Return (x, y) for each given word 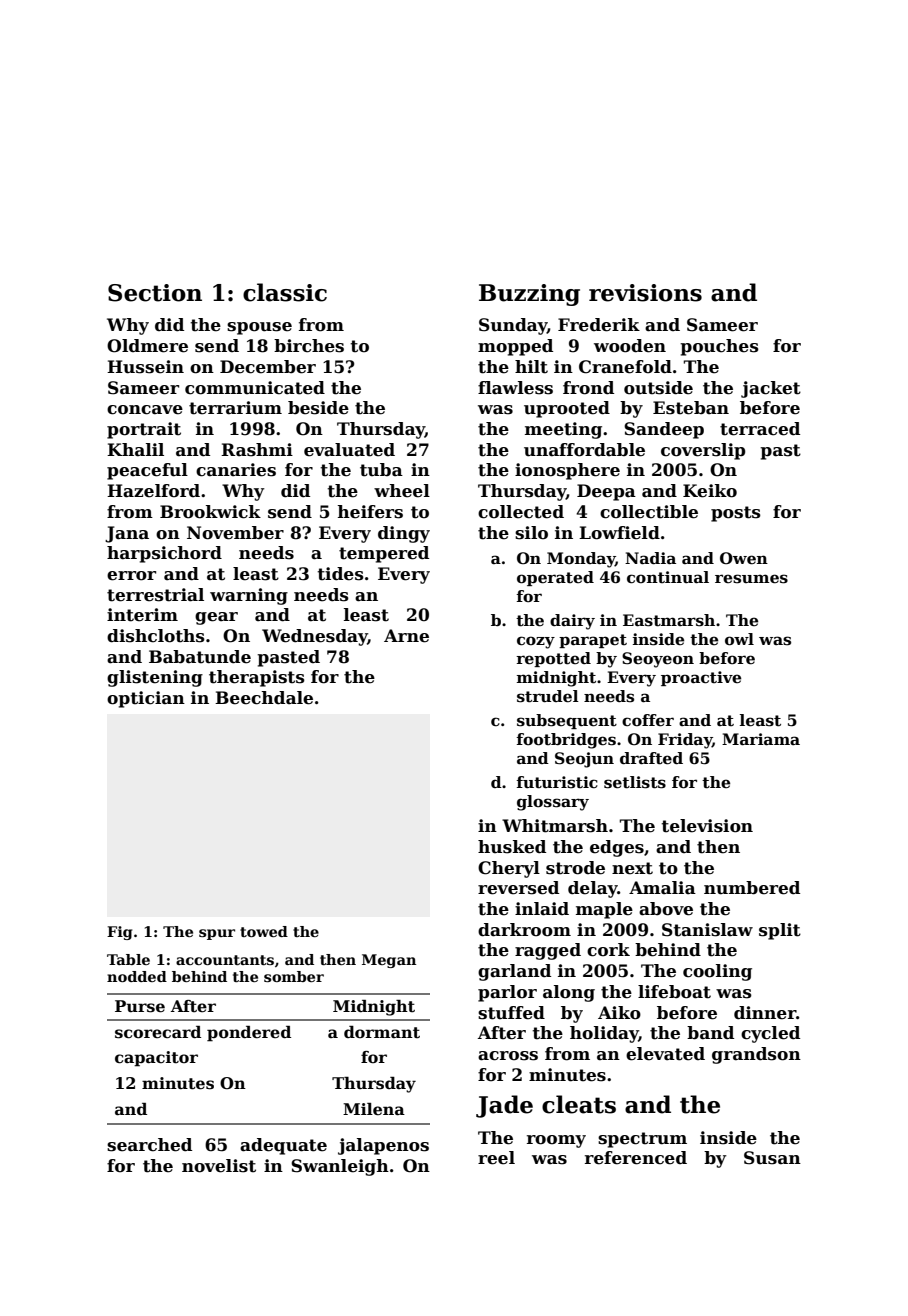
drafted (651, 758)
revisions (645, 293)
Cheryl (509, 869)
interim (142, 615)
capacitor (156, 1059)
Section (155, 293)
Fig (119, 933)
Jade (504, 1106)
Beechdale (264, 698)
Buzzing (529, 295)
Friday (685, 741)
